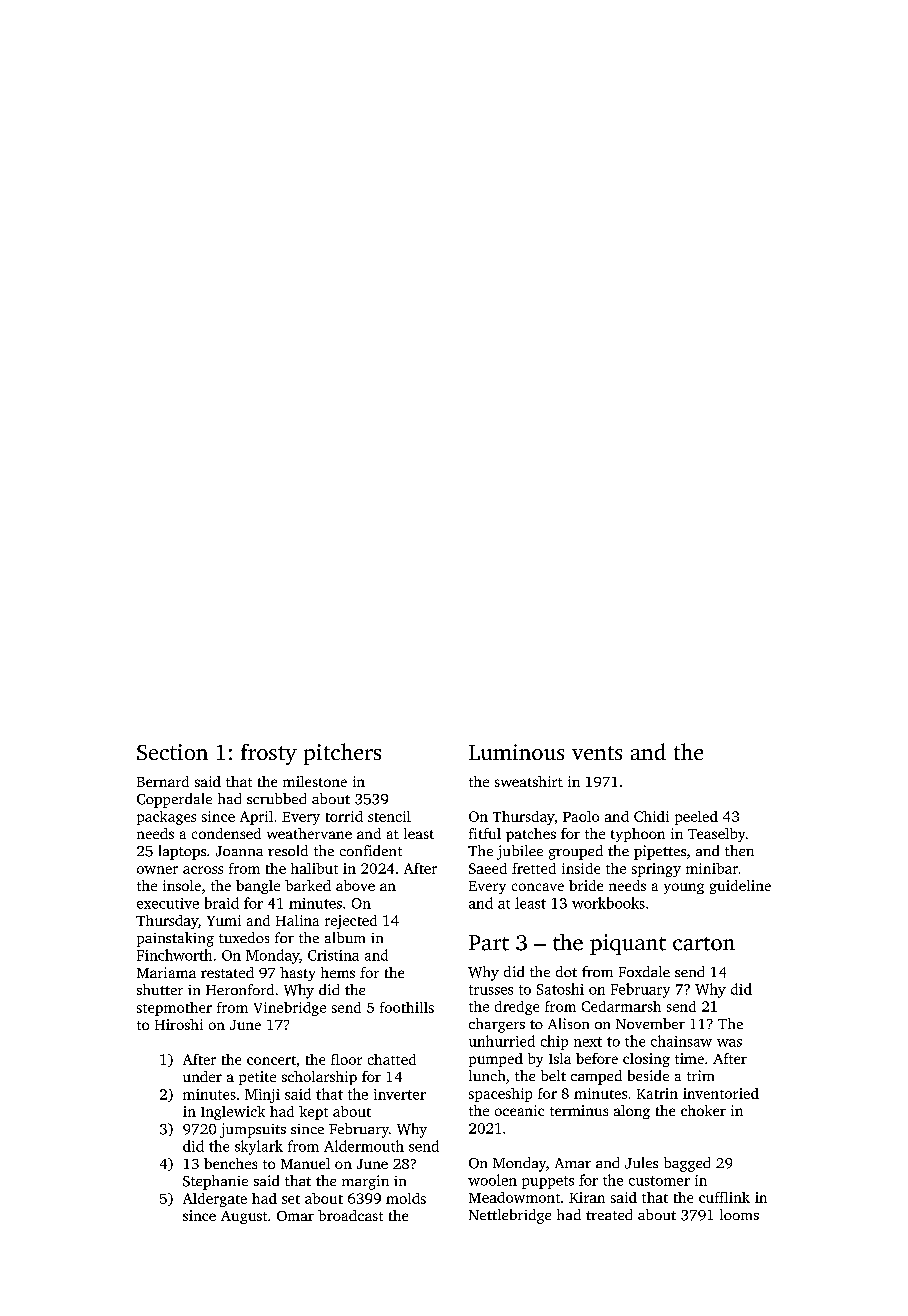  Describe the element at coordinates (244, 1217) in the screenshot. I see `August` at that location.
